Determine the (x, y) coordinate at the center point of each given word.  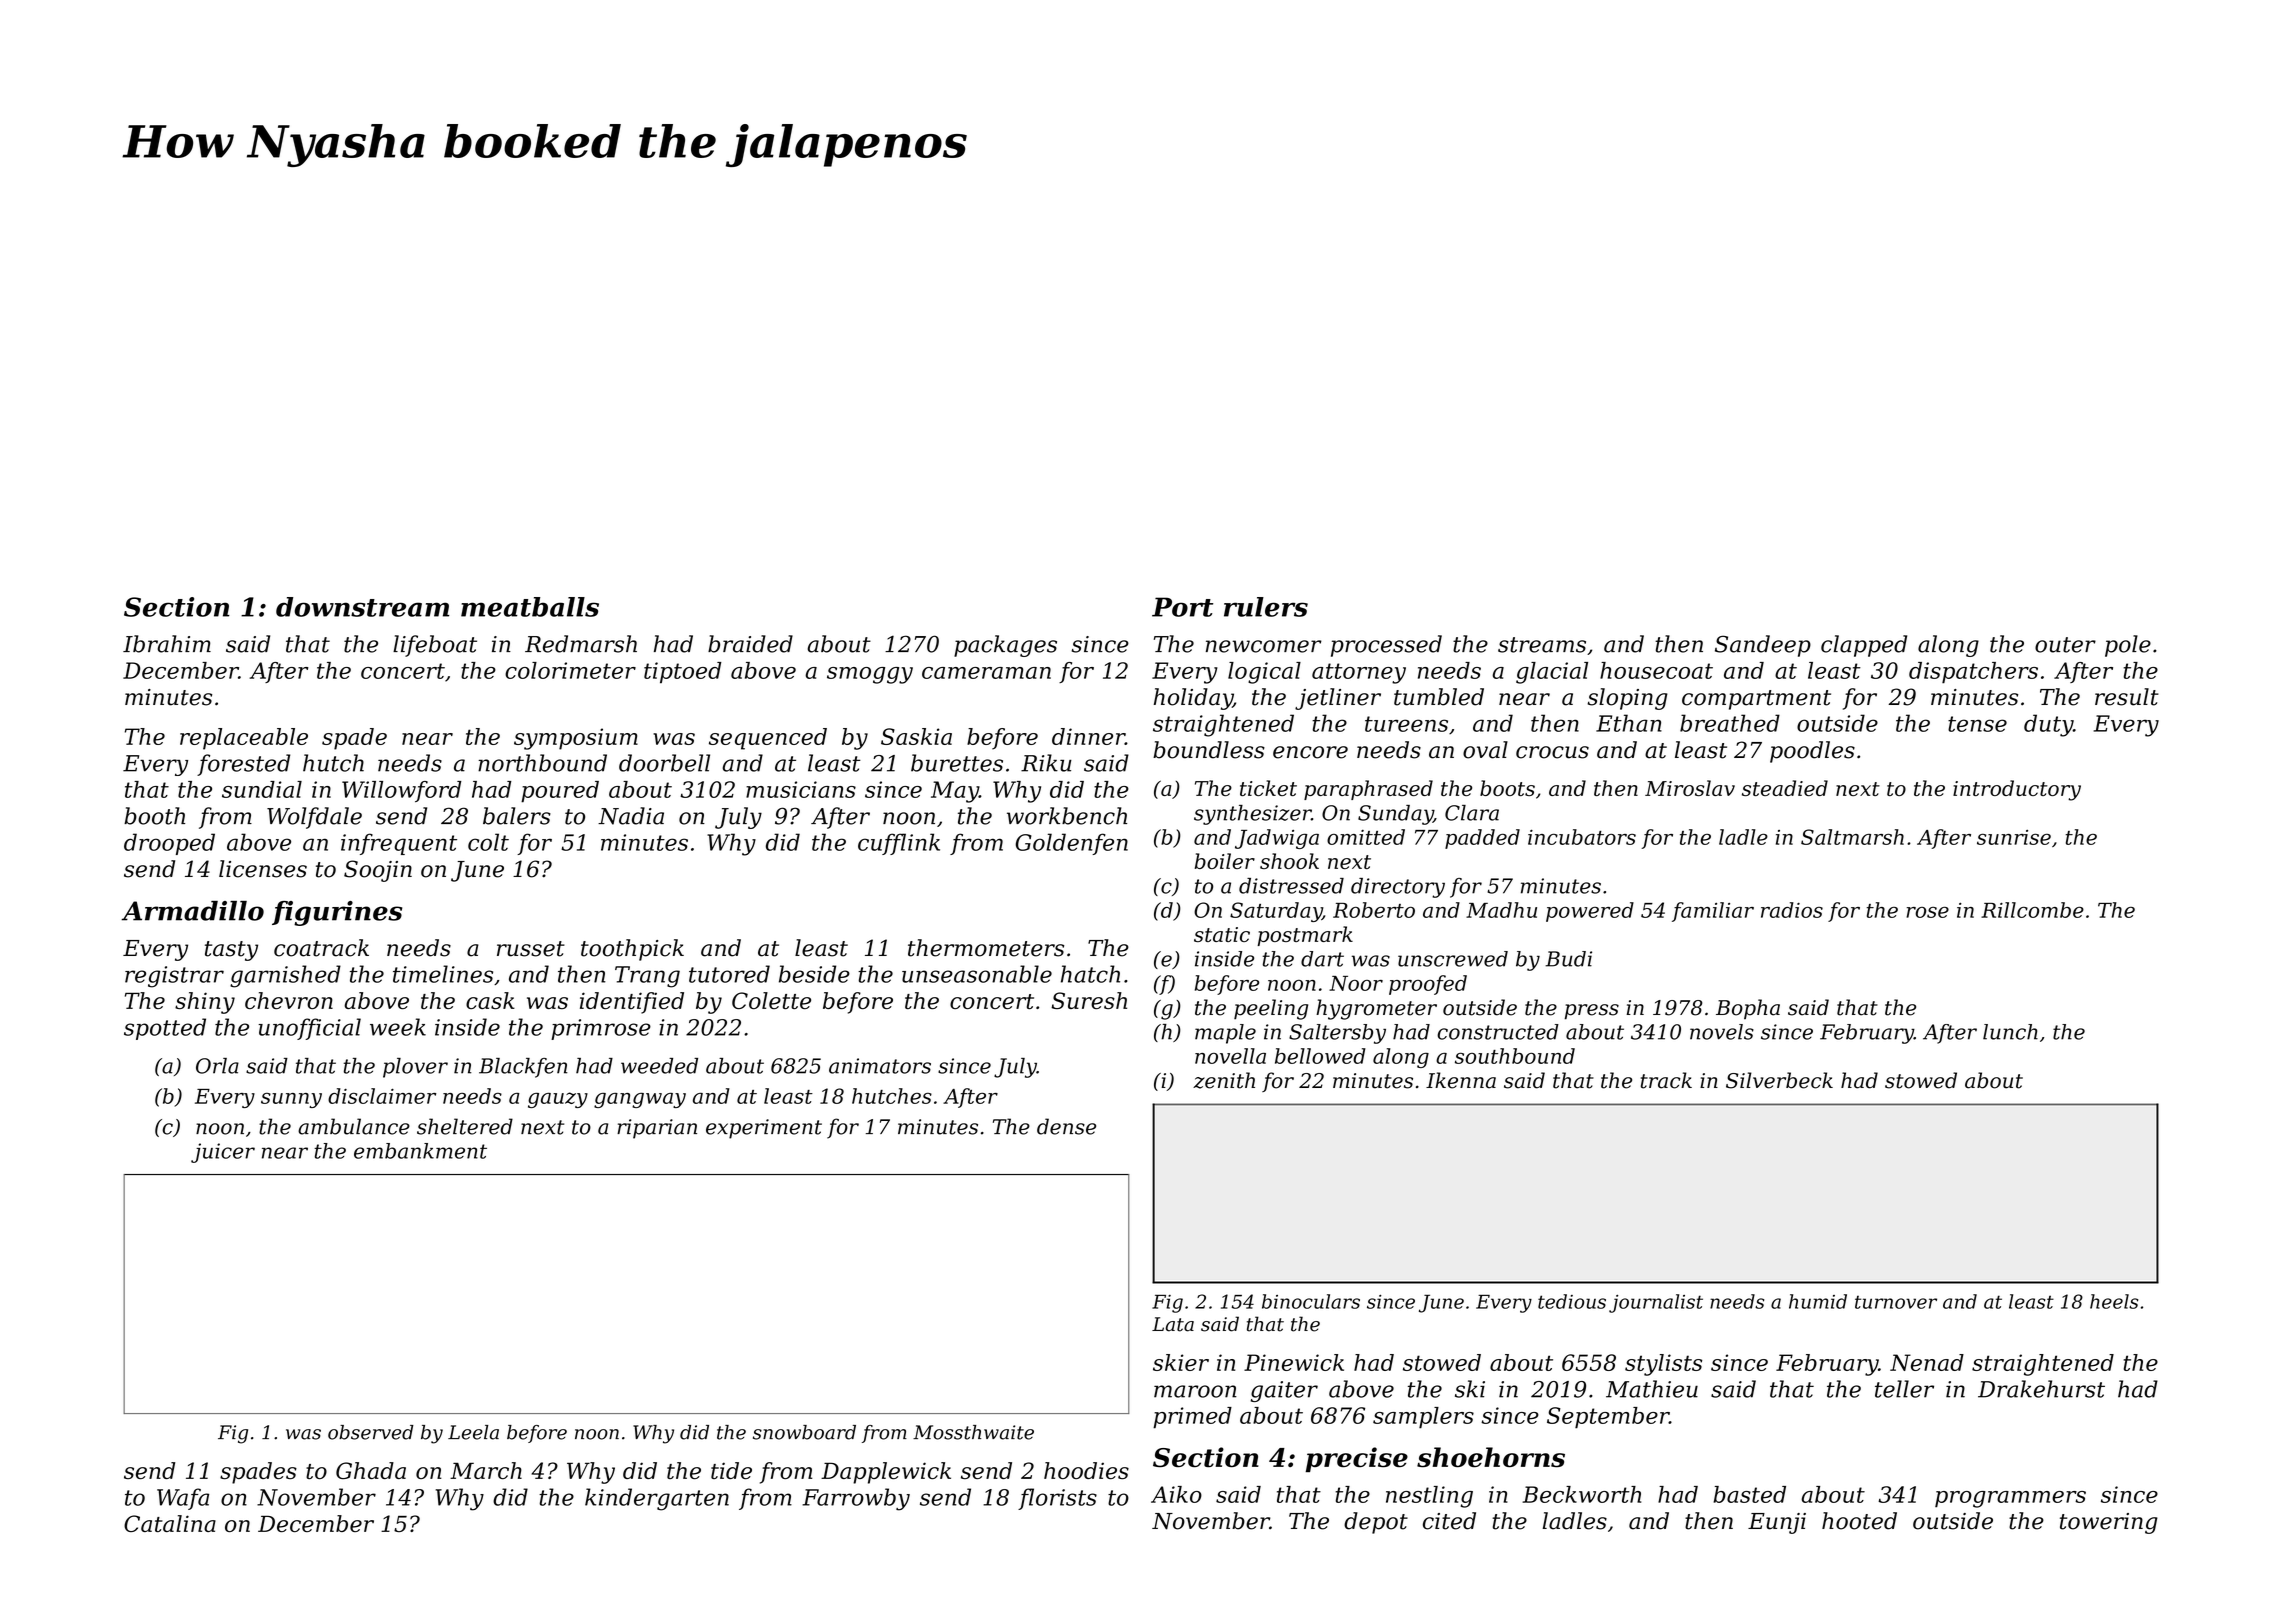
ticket (1268, 788)
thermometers (986, 948)
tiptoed (683, 673)
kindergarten (657, 1499)
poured (560, 792)
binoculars (1311, 1301)
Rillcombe (2032, 910)
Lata (1173, 1324)
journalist (1656, 1303)
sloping (1627, 699)
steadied (1785, 788)
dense (1066, 1126)
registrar (174, 977)
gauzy (558, 1100)
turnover (1896, 1302)
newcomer (1264, 646)
